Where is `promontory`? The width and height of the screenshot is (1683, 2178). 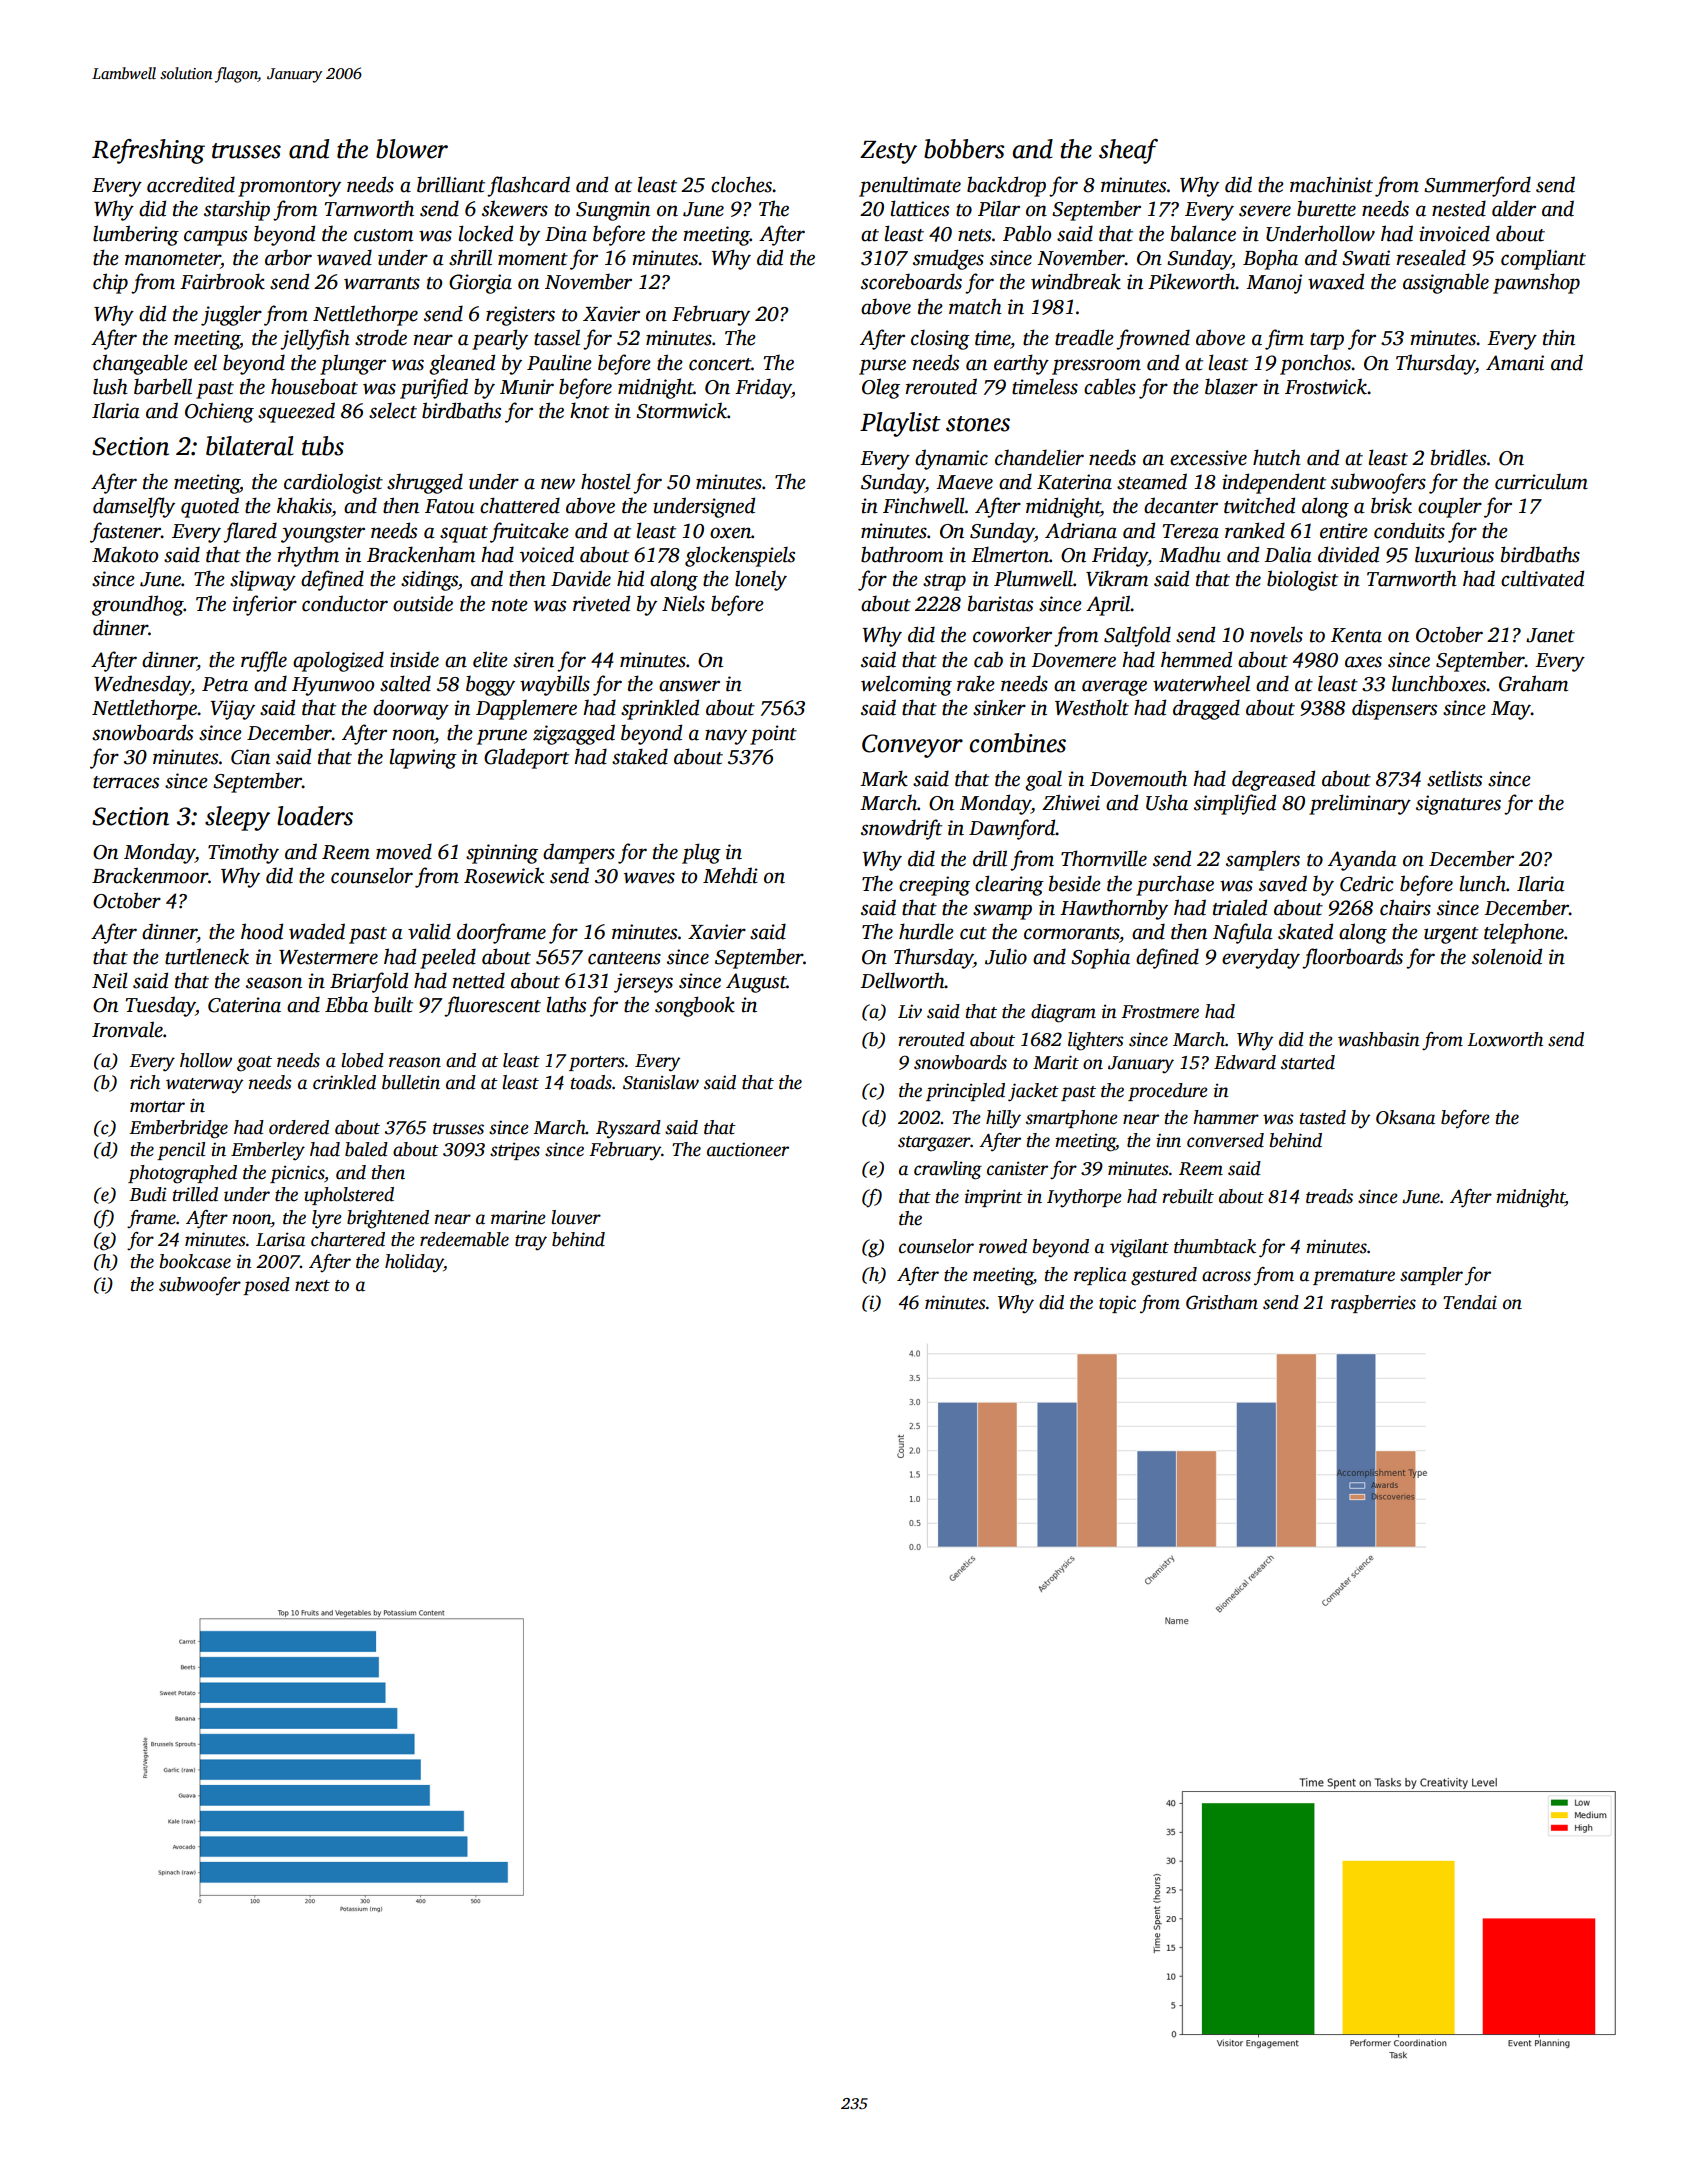 promontory is located at coordinates (289, 188).
